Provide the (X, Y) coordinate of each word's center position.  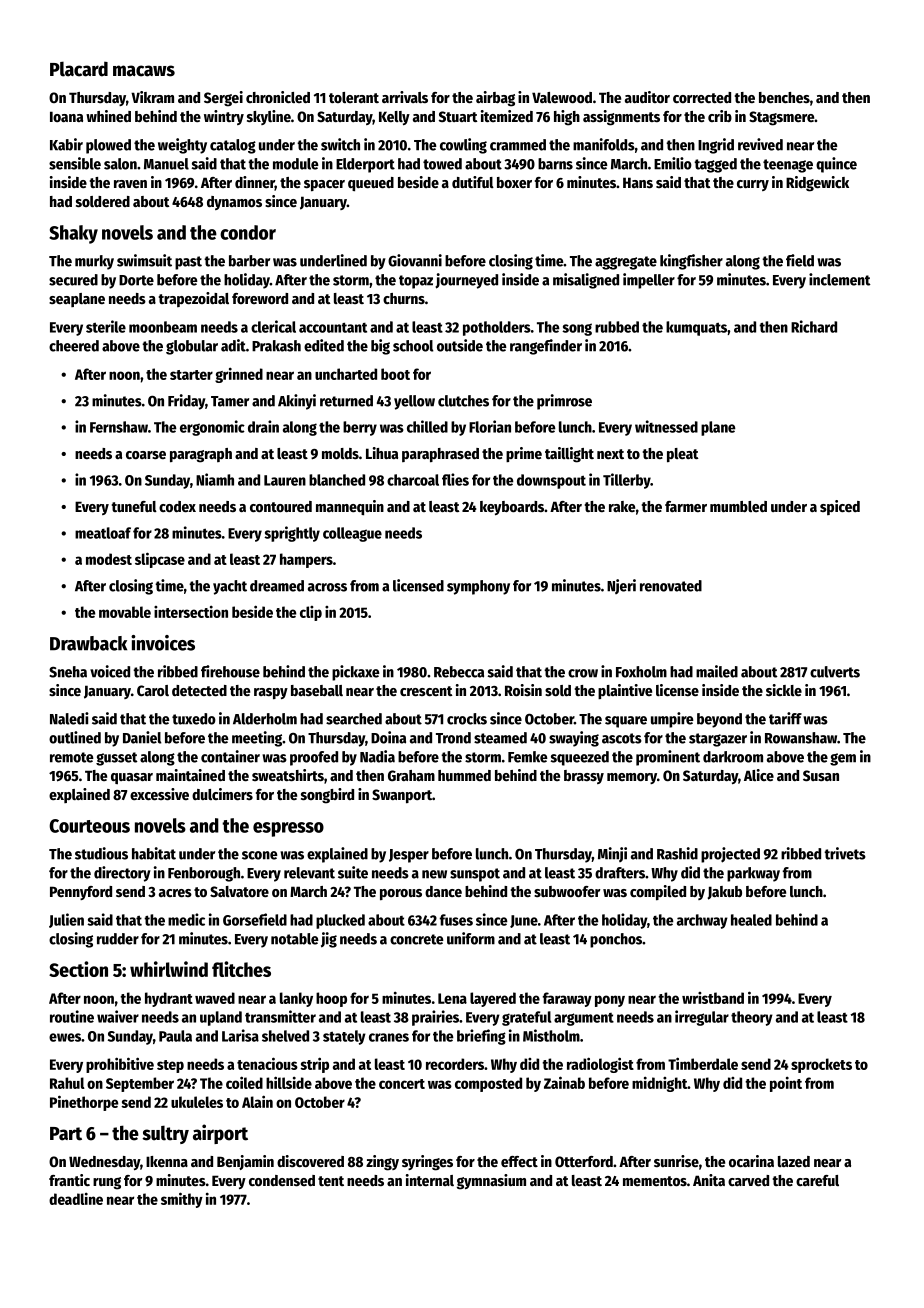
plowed (108, 146)
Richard (814, 326)
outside (460, 345)
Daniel (142, 737)
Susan (821, 775)
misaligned (586, 281)
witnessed (666, 426)
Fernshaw (119, 427)
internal (430, 1180)
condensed (282, 1180)
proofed (314, 758)
